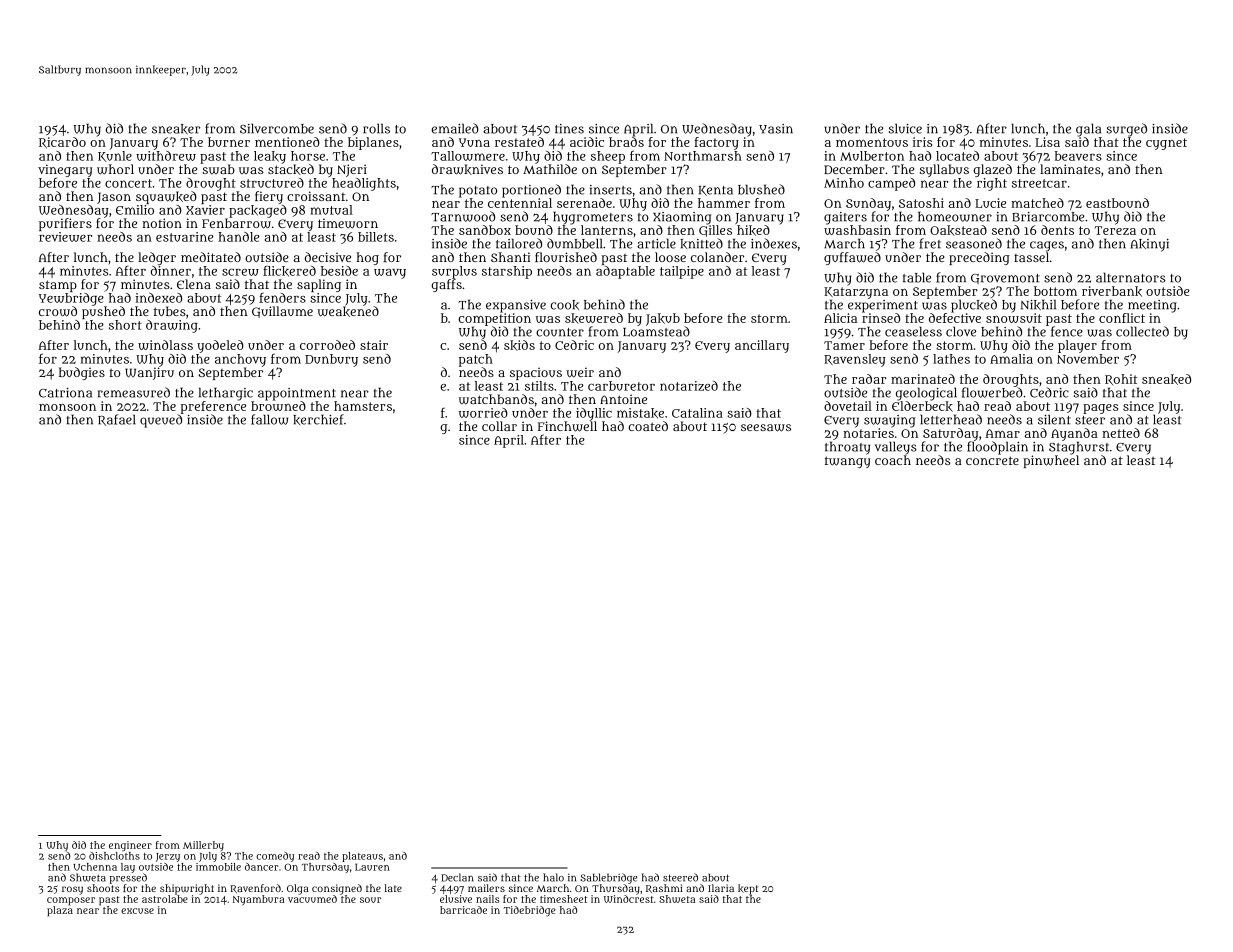 The width and height of the image is (1233, 952). What do you see at coordinates (608, 878) in the image?
I see `Sablebridge` at bounding box center [608, 878].
